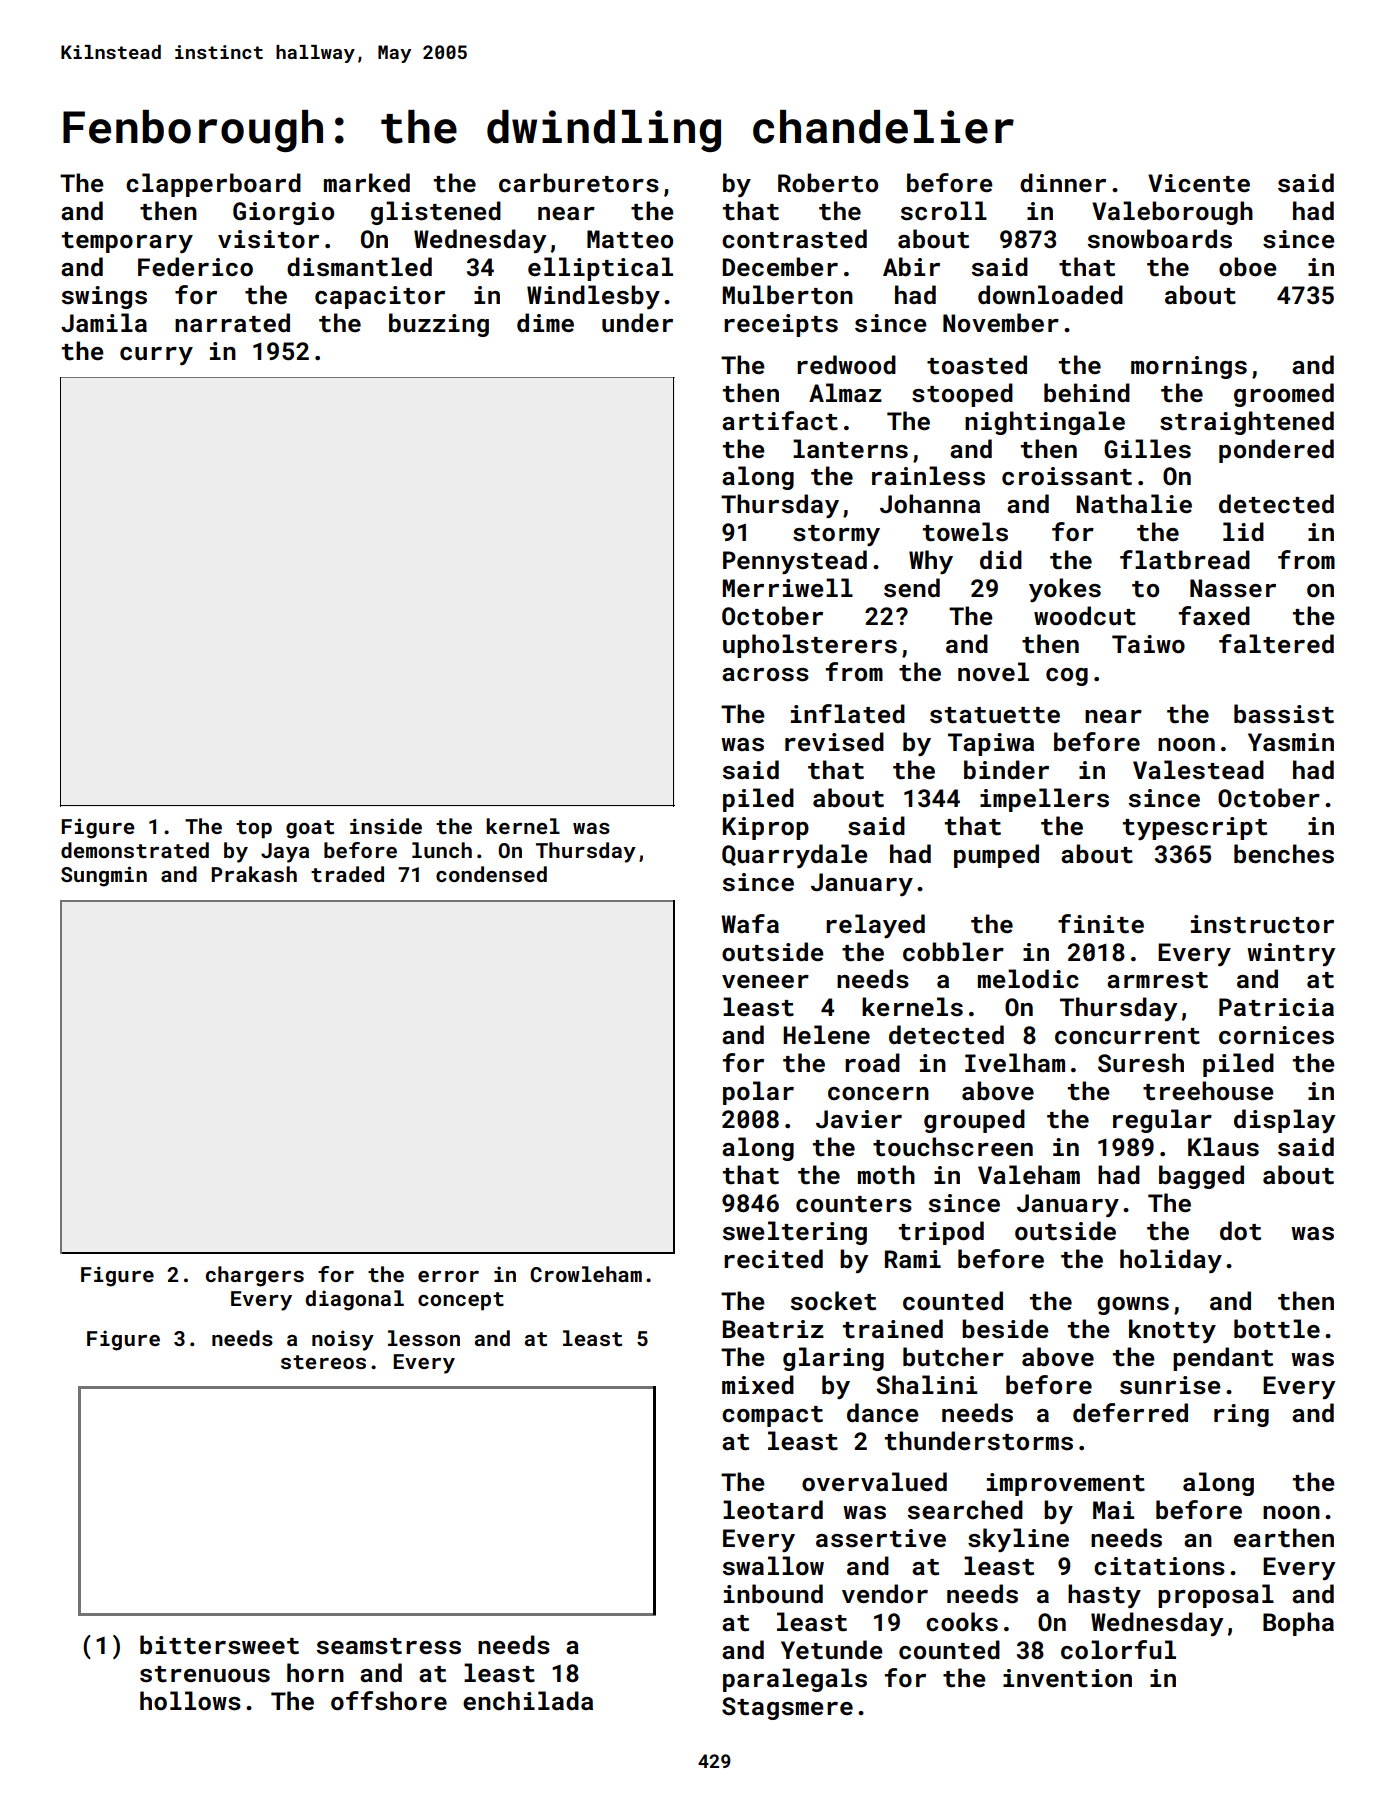  I want to click on deferred, so click(1130, 1412).
